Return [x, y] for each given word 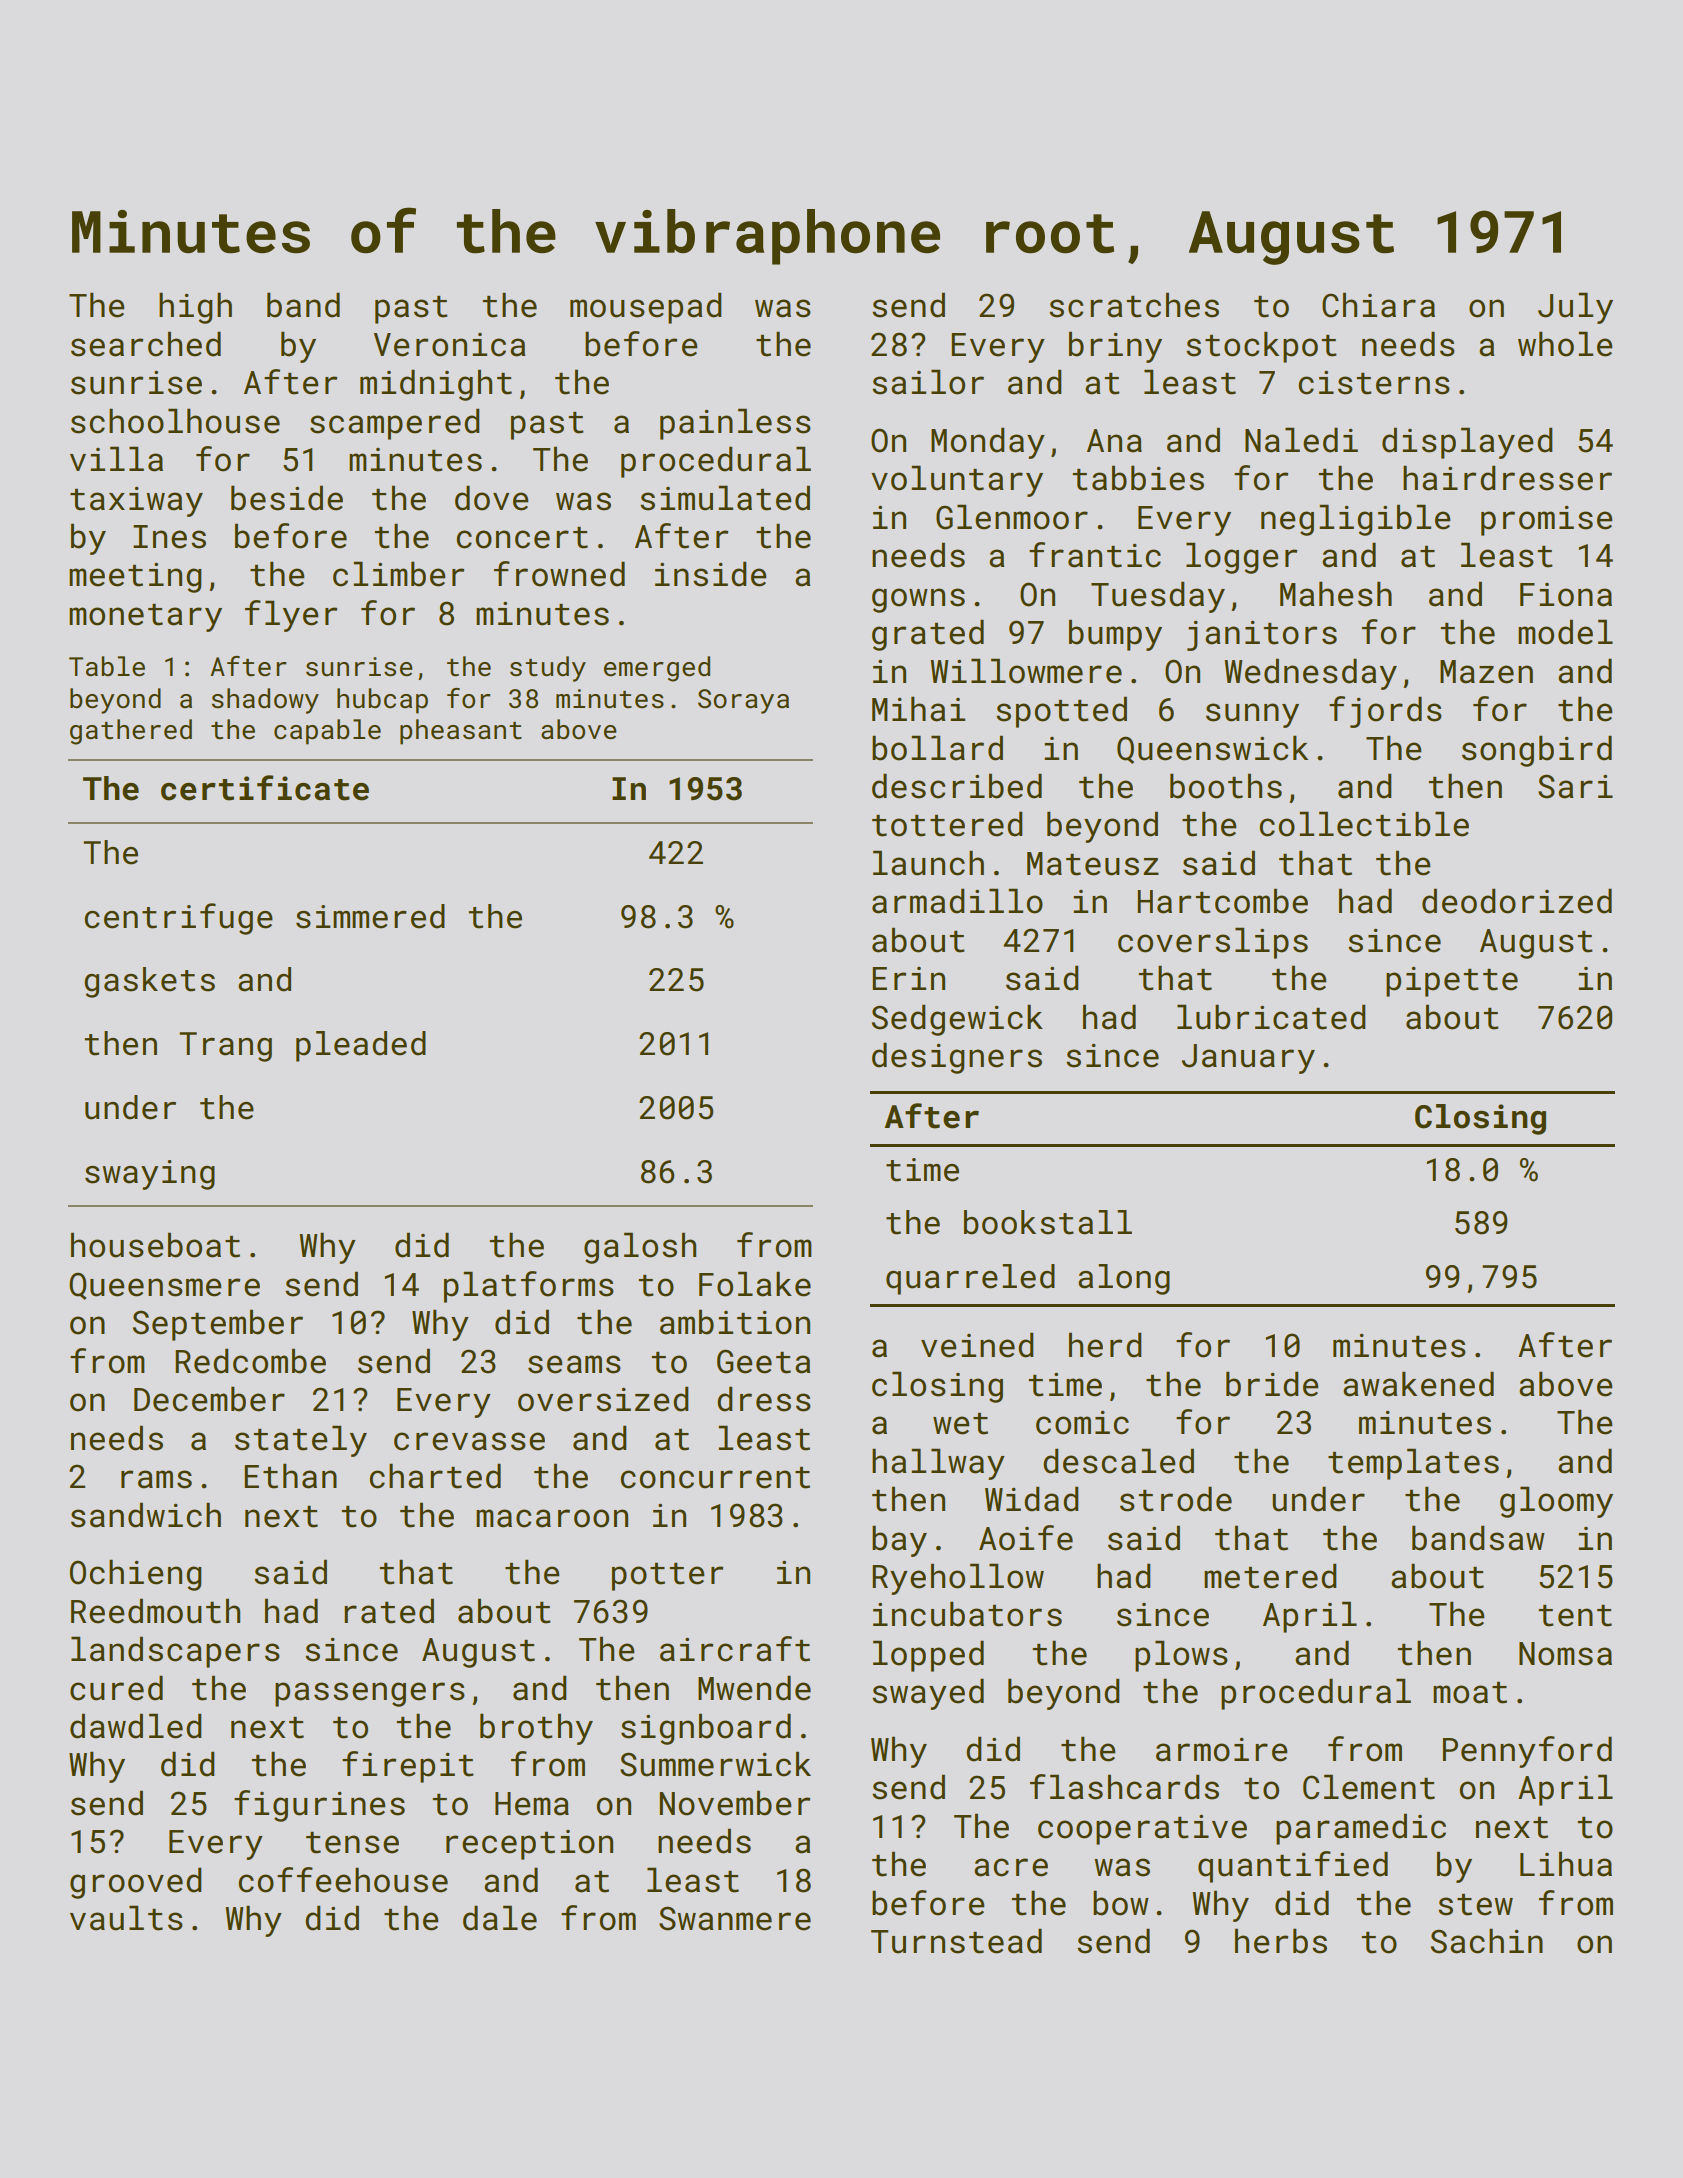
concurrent [715, 1478]
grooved [135, 1883]
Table [107, 666]
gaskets [149, 982]
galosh [640, 1248]
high [195, 308]
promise [1546, 521]
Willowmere [1026, 671]
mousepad [645, 308]
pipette [1452, 982]
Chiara [1378, 305]
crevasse [469, 1441]
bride [1272, 1384]
